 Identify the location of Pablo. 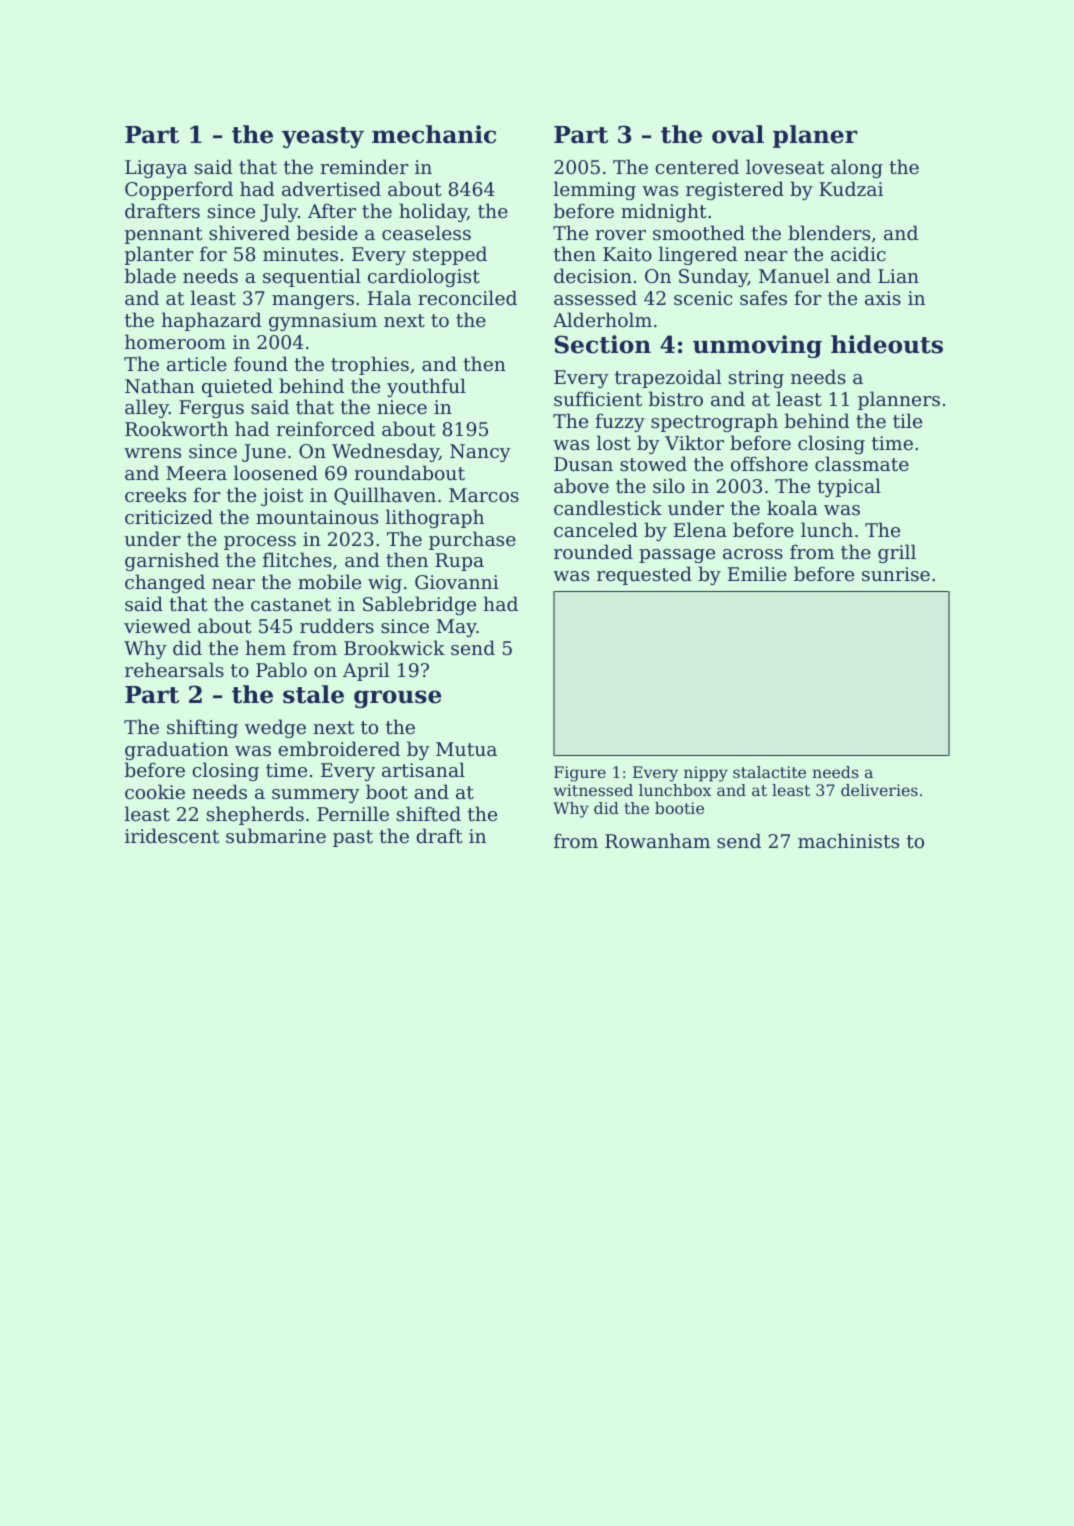
(281, 669).
